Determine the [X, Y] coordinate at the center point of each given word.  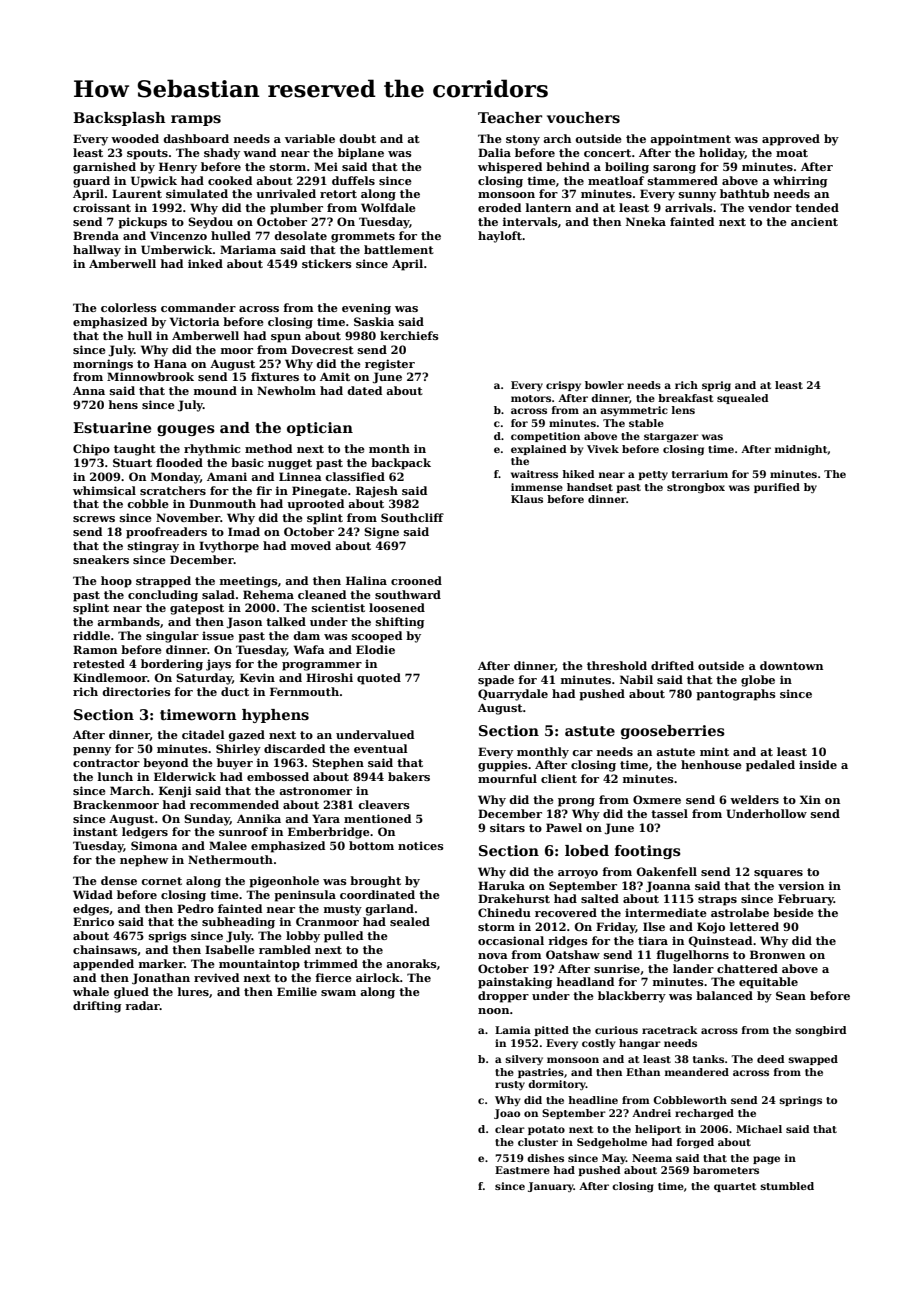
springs [800, 1101]
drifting [97, 1007]
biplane [361, 154]
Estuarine [112, 427]
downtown [791, 665]
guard [91, 182]
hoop [116, 582]
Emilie [297, 991]
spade [496, 681]
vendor [770, 207]
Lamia [513, 1030]
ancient [814, 221]
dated [364, 390]
